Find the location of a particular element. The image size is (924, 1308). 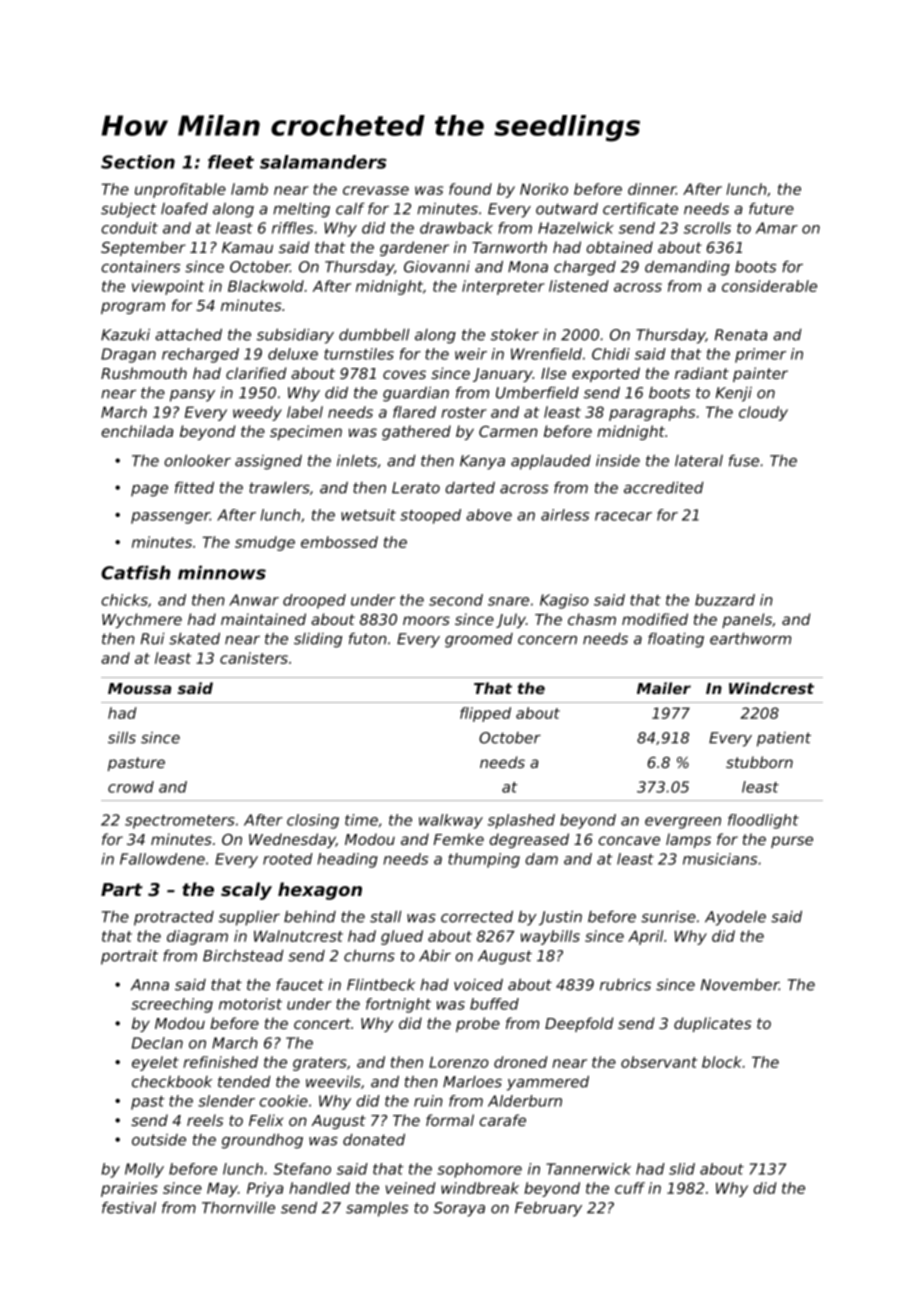

modified is located at coordinates (655, 619).
